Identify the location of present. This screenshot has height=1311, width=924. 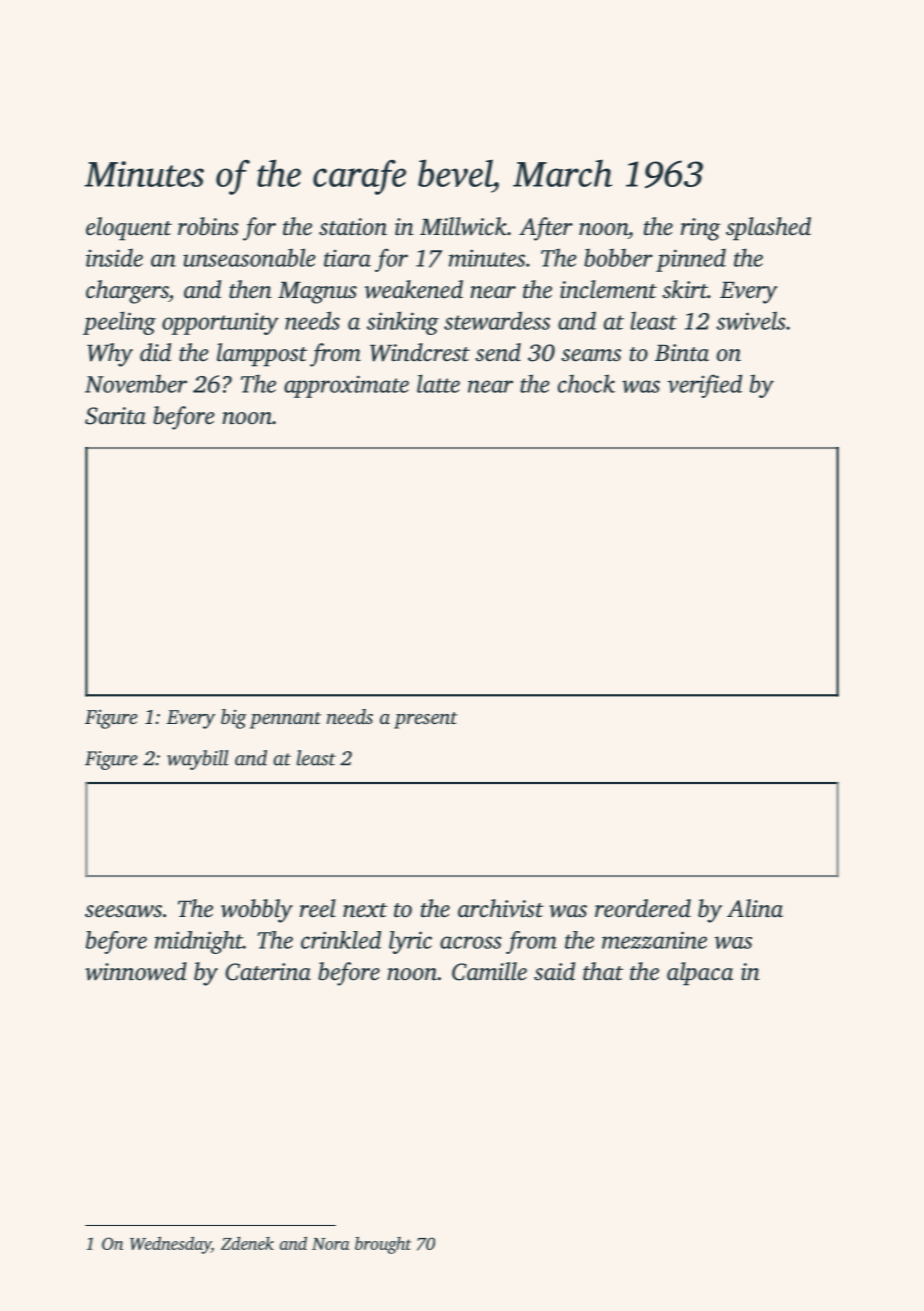
(426, 720).
